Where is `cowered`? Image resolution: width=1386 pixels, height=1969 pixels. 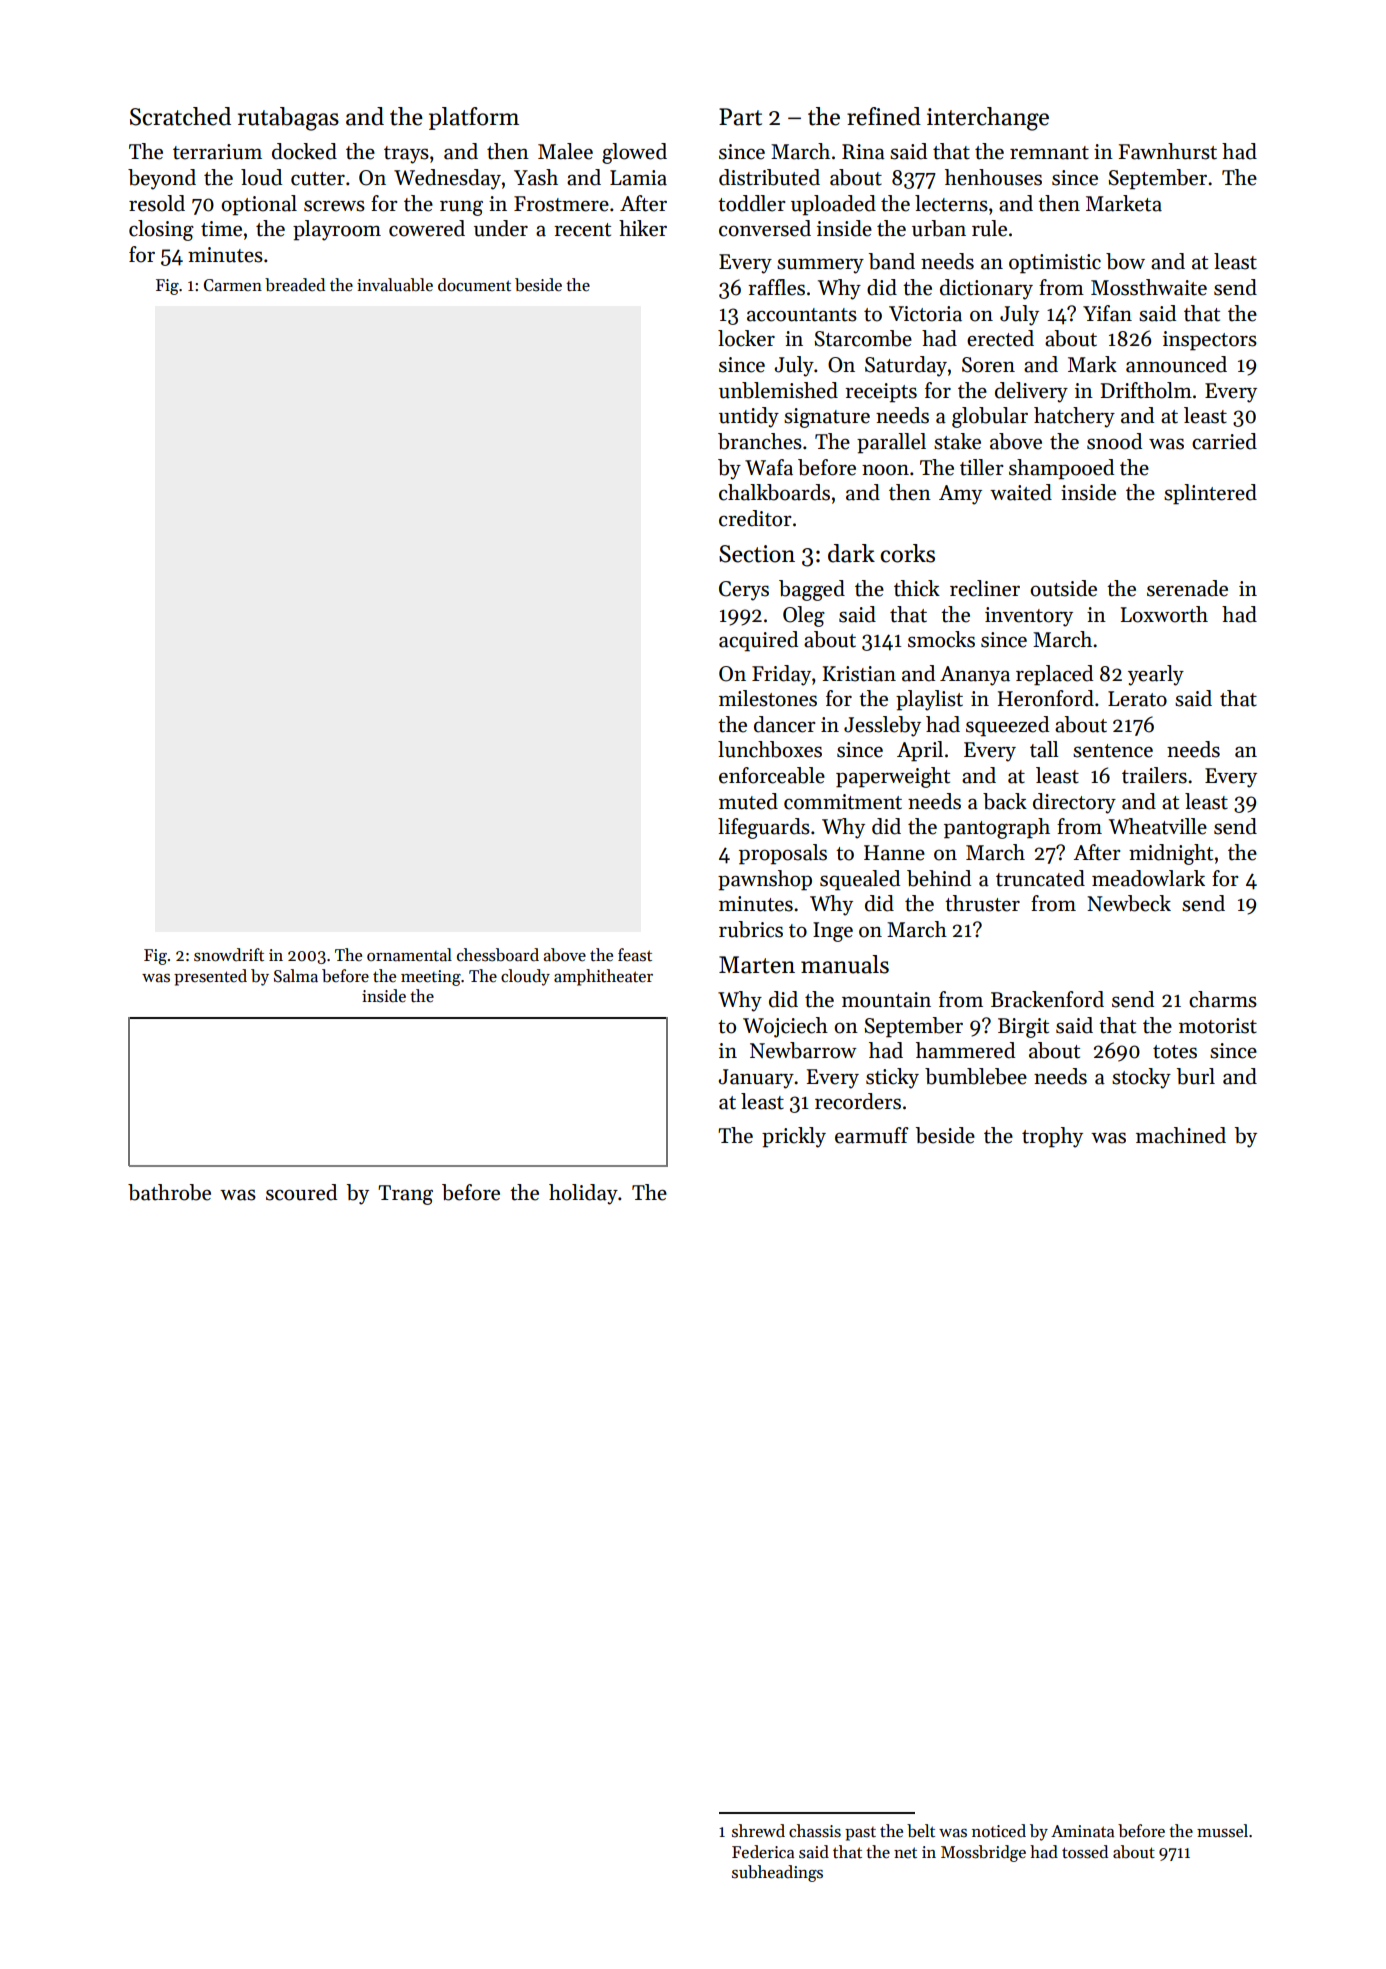 cowered is located at coordinates (427, 228).
